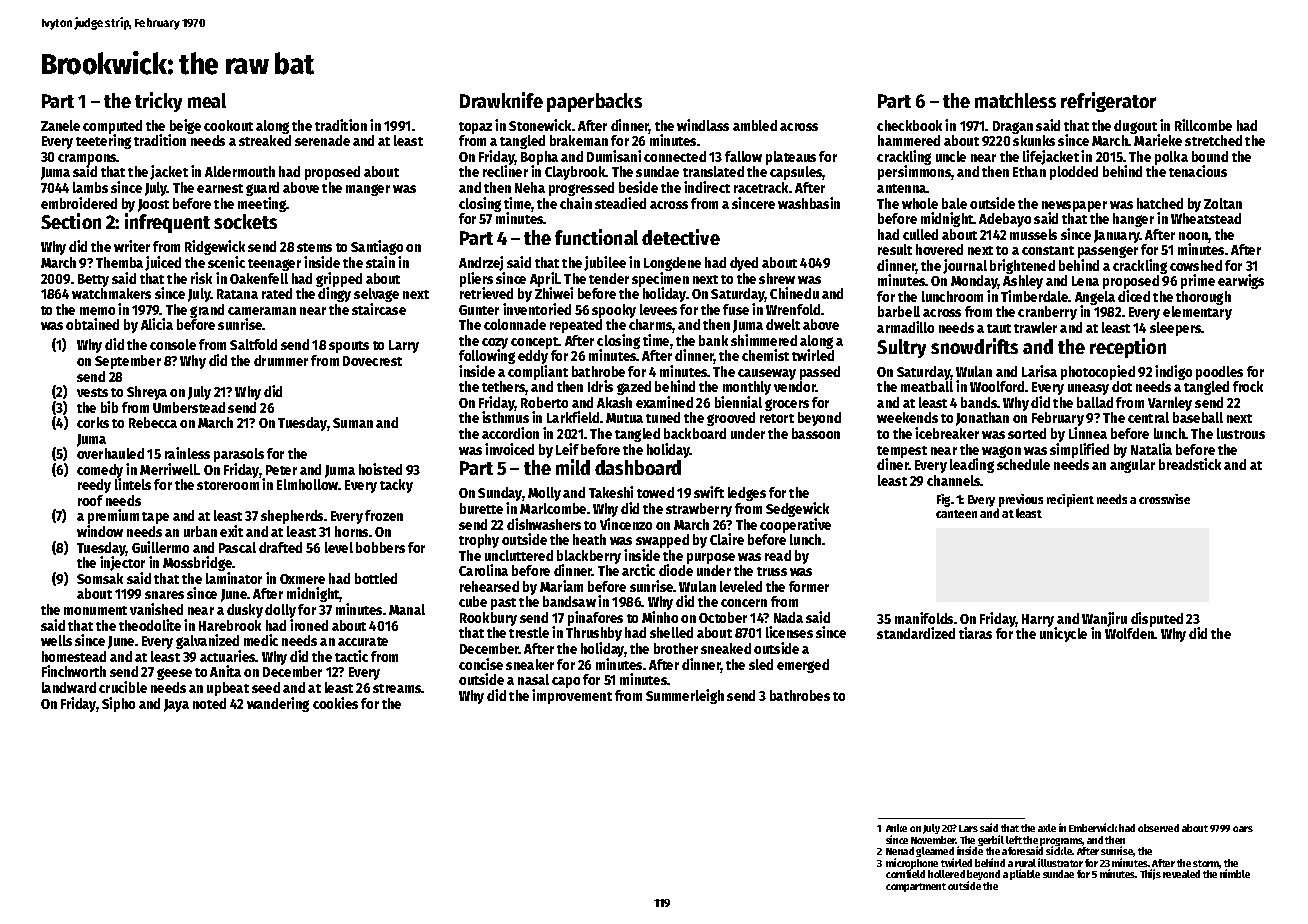  I want to click on wandering, so click(278, 704).
